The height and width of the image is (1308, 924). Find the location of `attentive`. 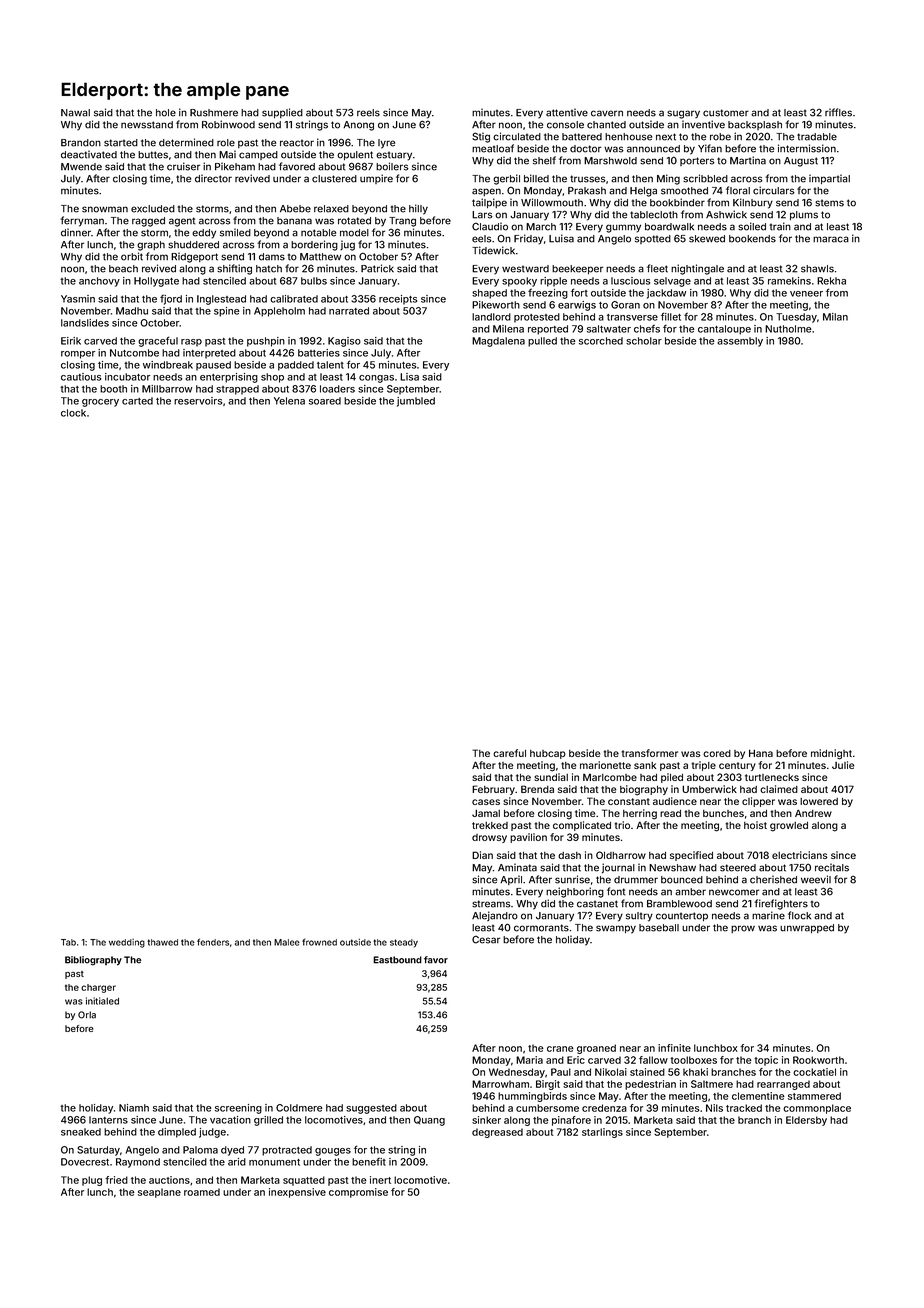

attentive is located at coordinates (567, 112).
